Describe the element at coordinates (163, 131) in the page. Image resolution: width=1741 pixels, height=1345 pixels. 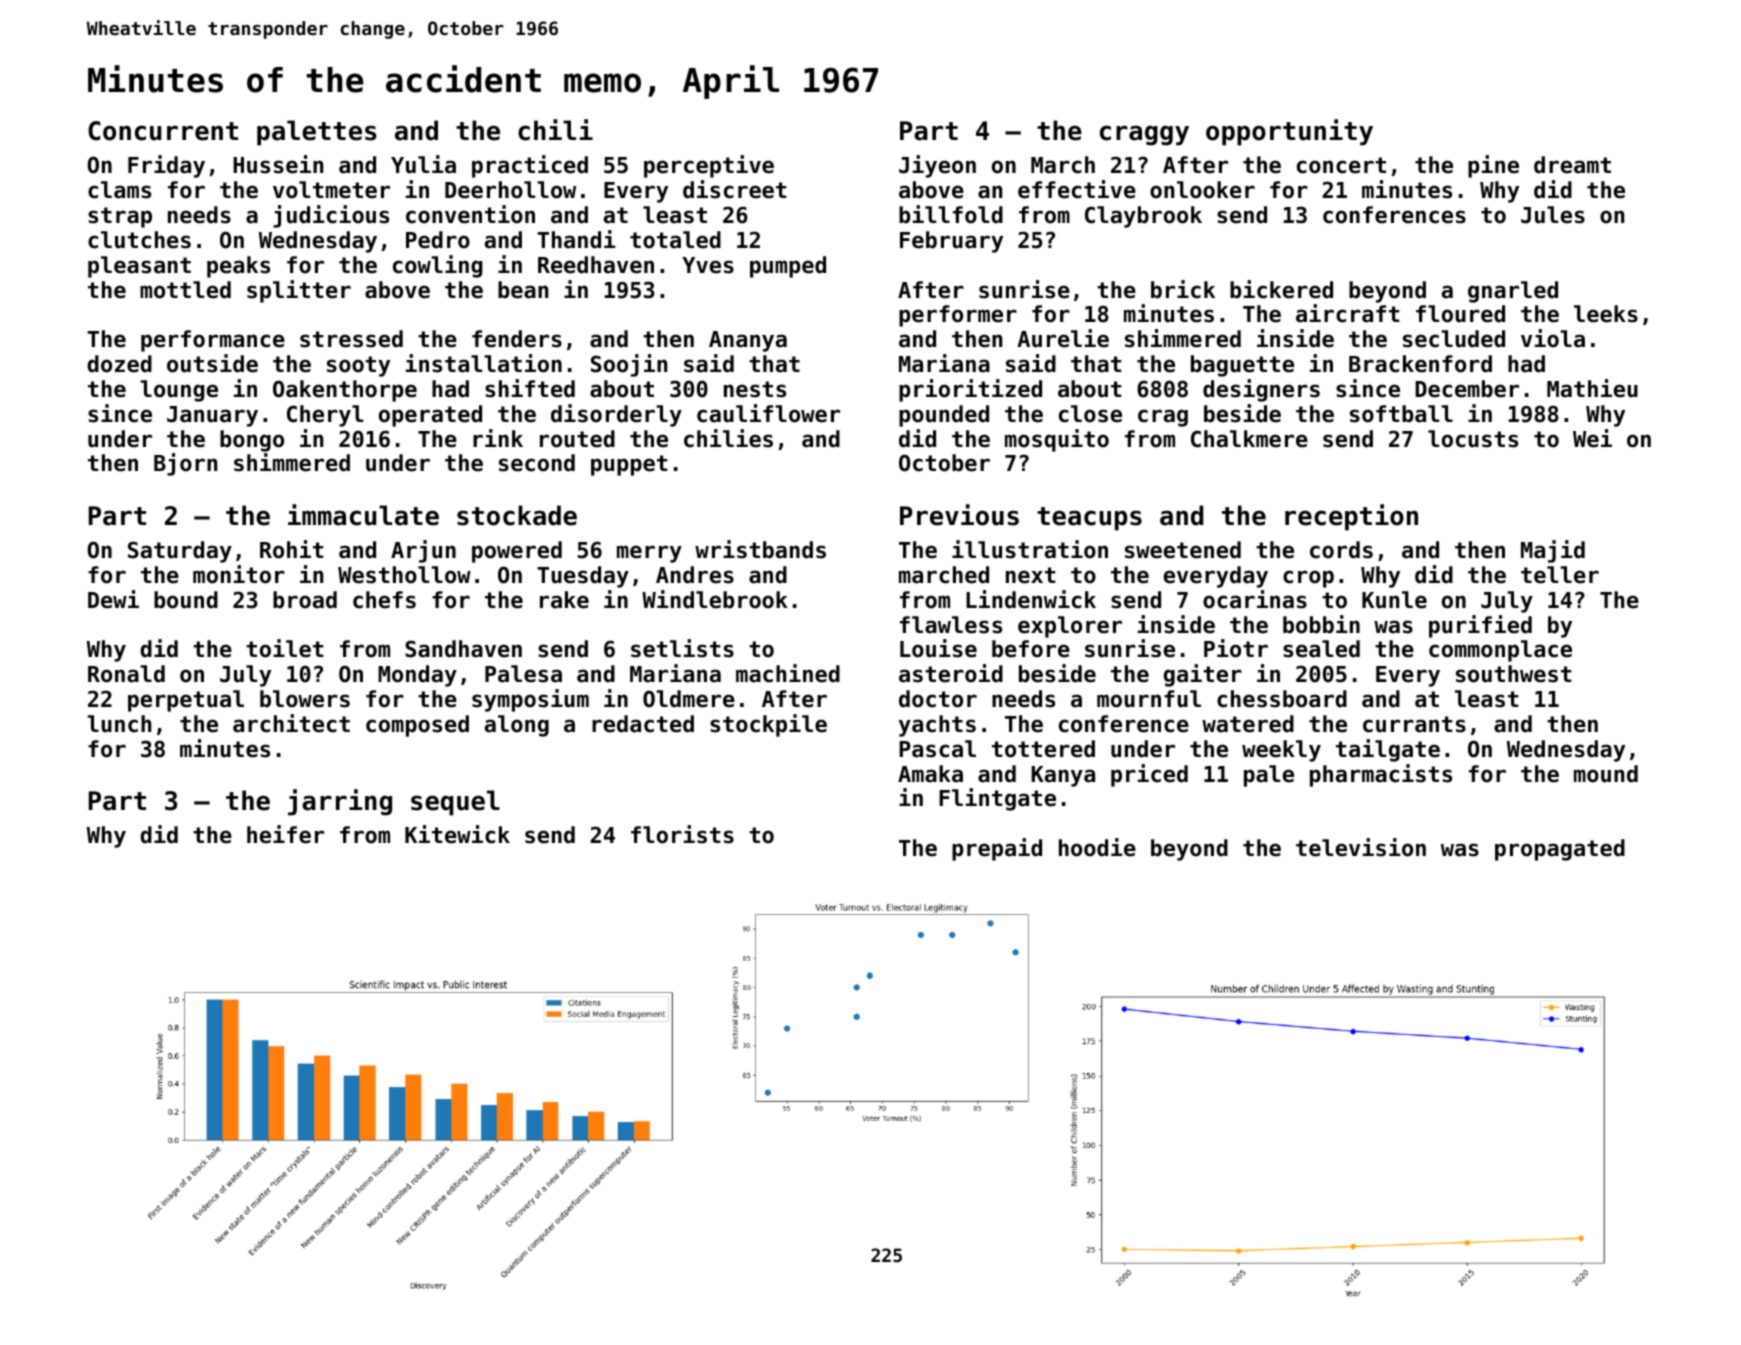
I see `Concurrent` at that location.
